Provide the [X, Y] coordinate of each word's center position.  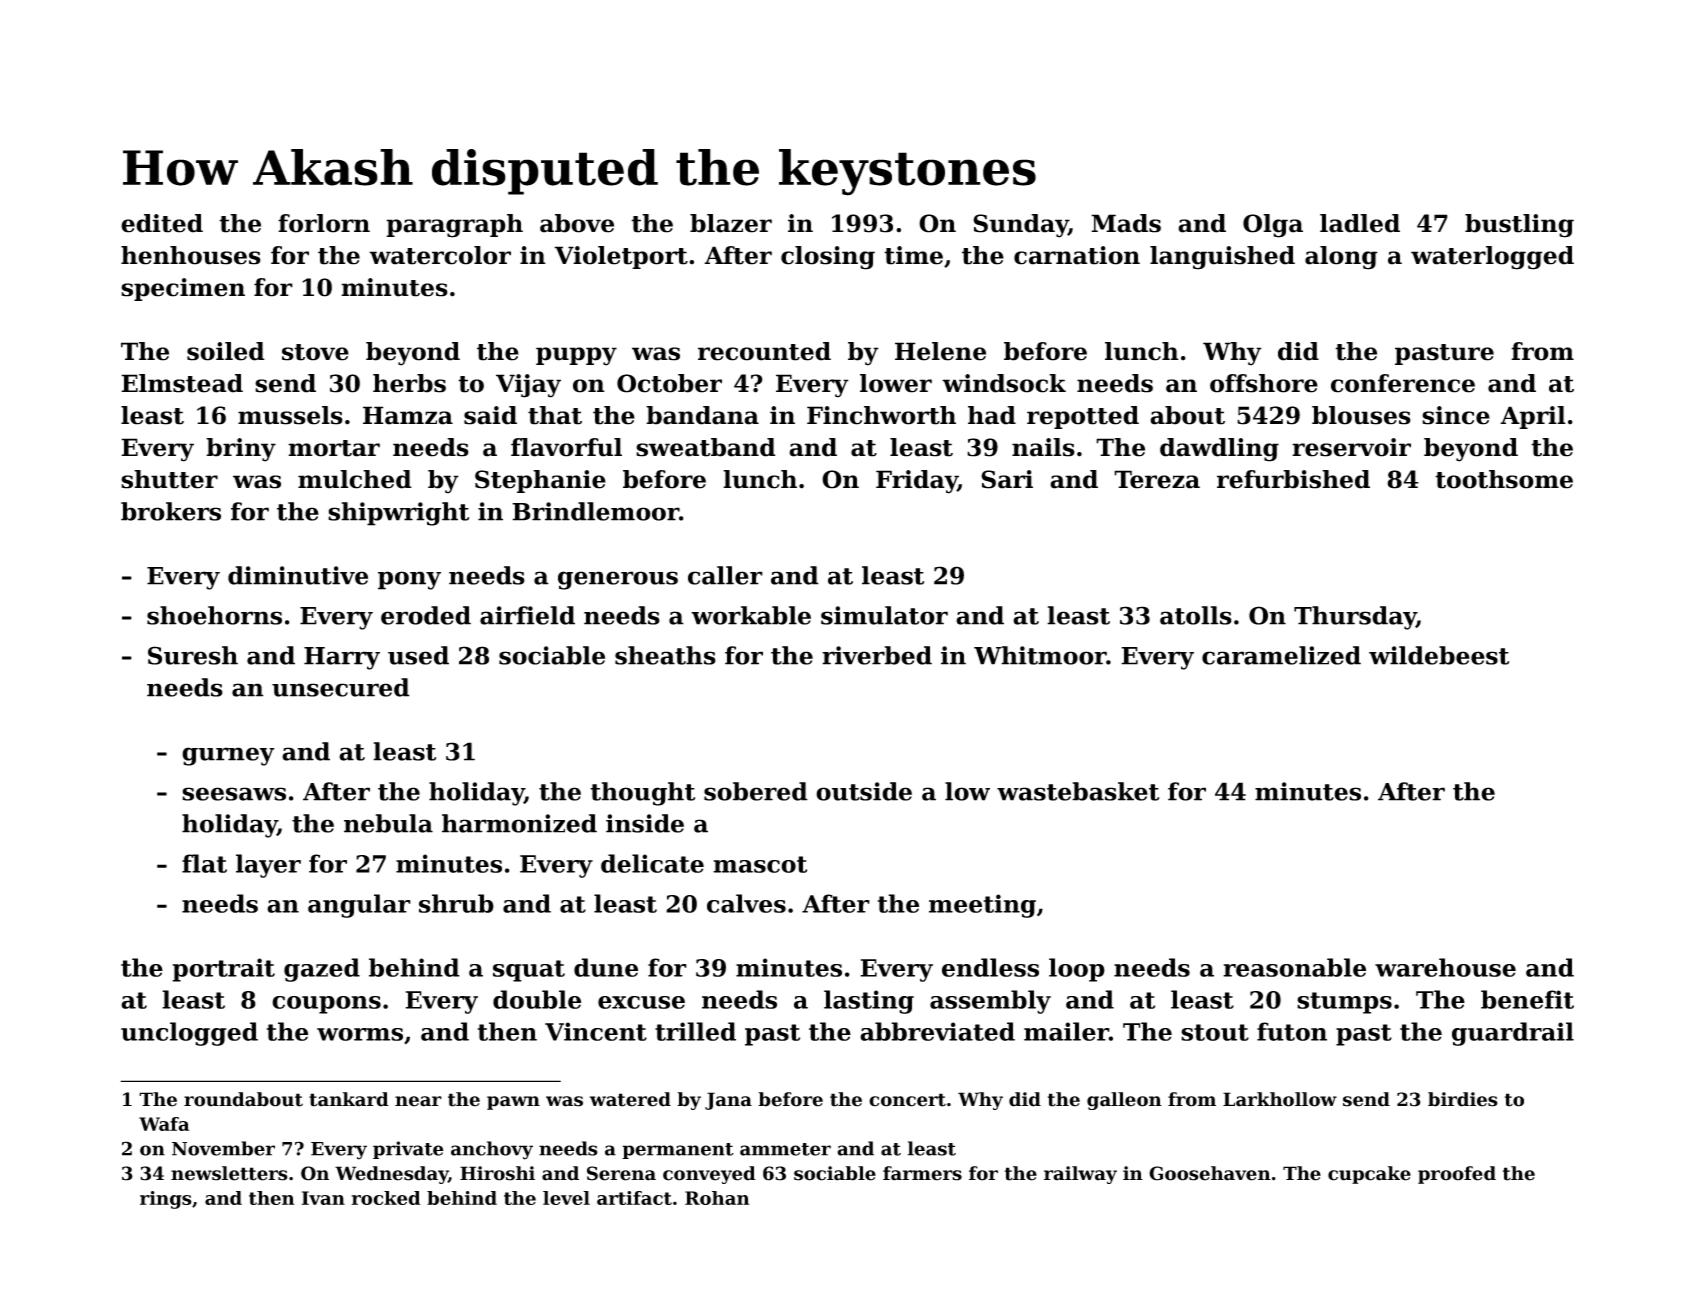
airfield [527, 615]
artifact [634, 1198]
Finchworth [881, 415]
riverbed [877, 655]
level [566, 1198]
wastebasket [1078, 791]
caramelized [1281, 655]
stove [315, 352]
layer [268, 866]
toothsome [1504, 479]
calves [746, 903]
